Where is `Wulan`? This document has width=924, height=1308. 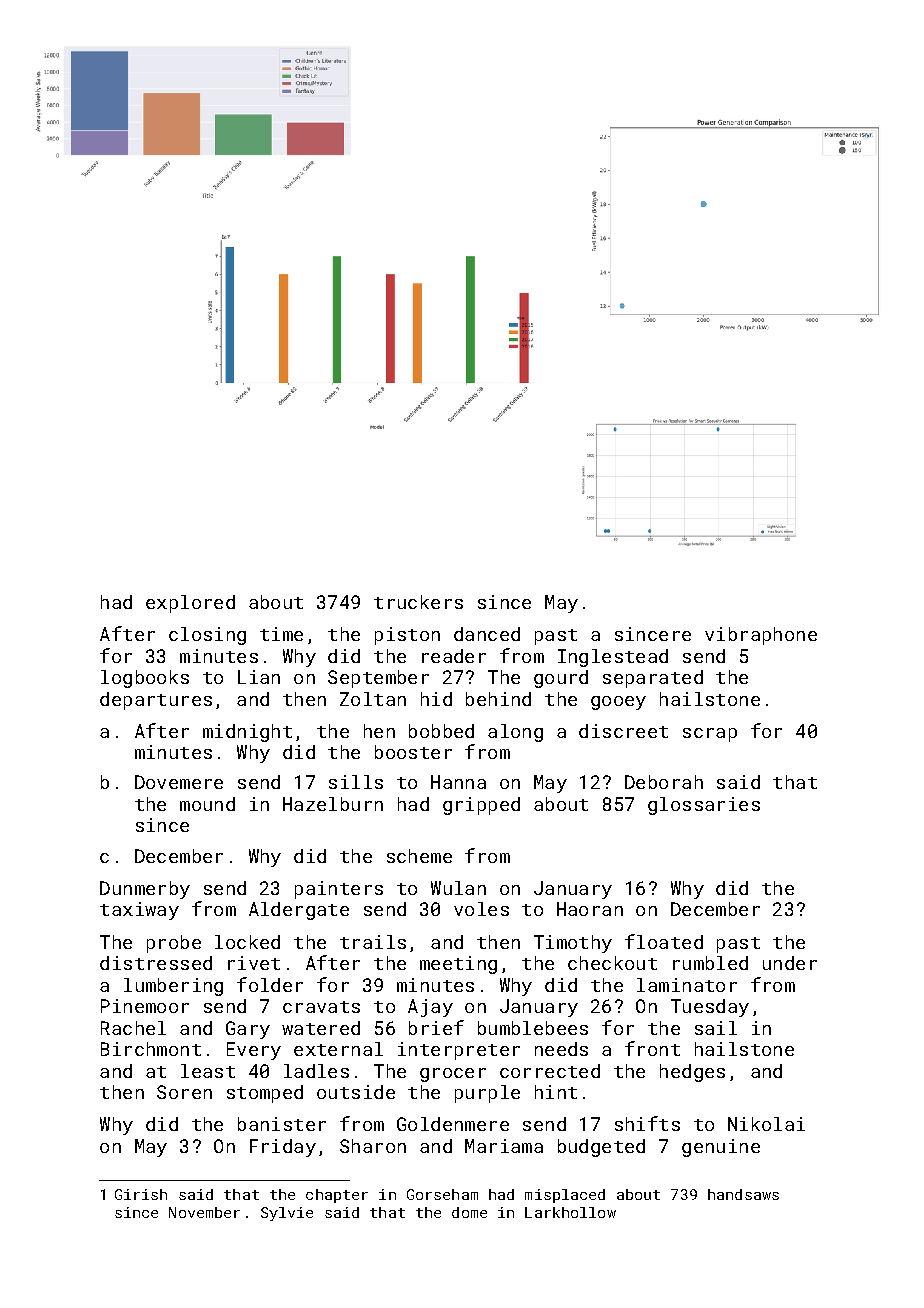 Wulan is located at coordinates (458, 888).
